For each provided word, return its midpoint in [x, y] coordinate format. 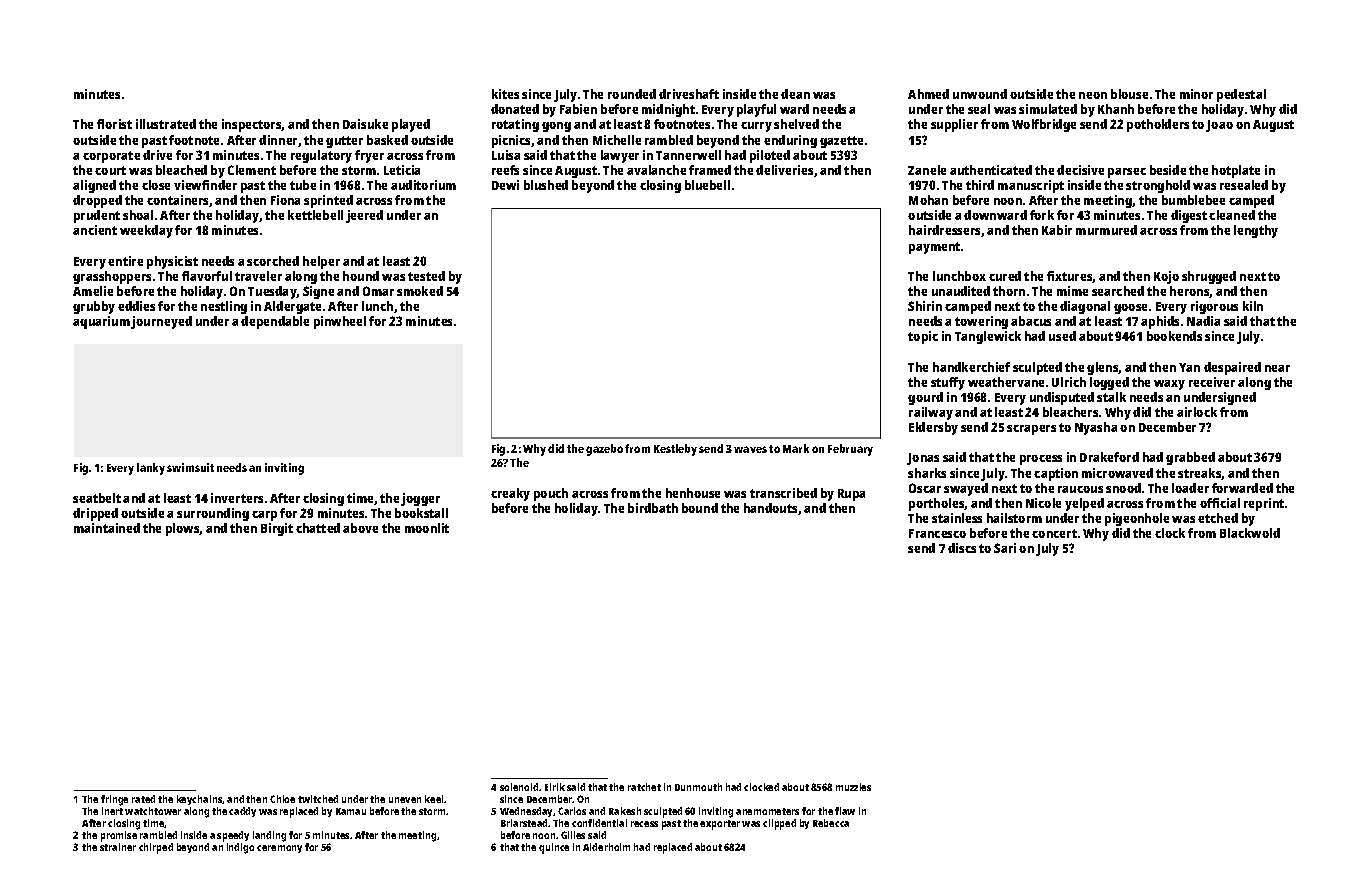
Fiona [285, 200]
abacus [1031, 321]
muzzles [853, 787]
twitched [318, 799]
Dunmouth [698, 787]
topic [923, 337]
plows [183, 529]
